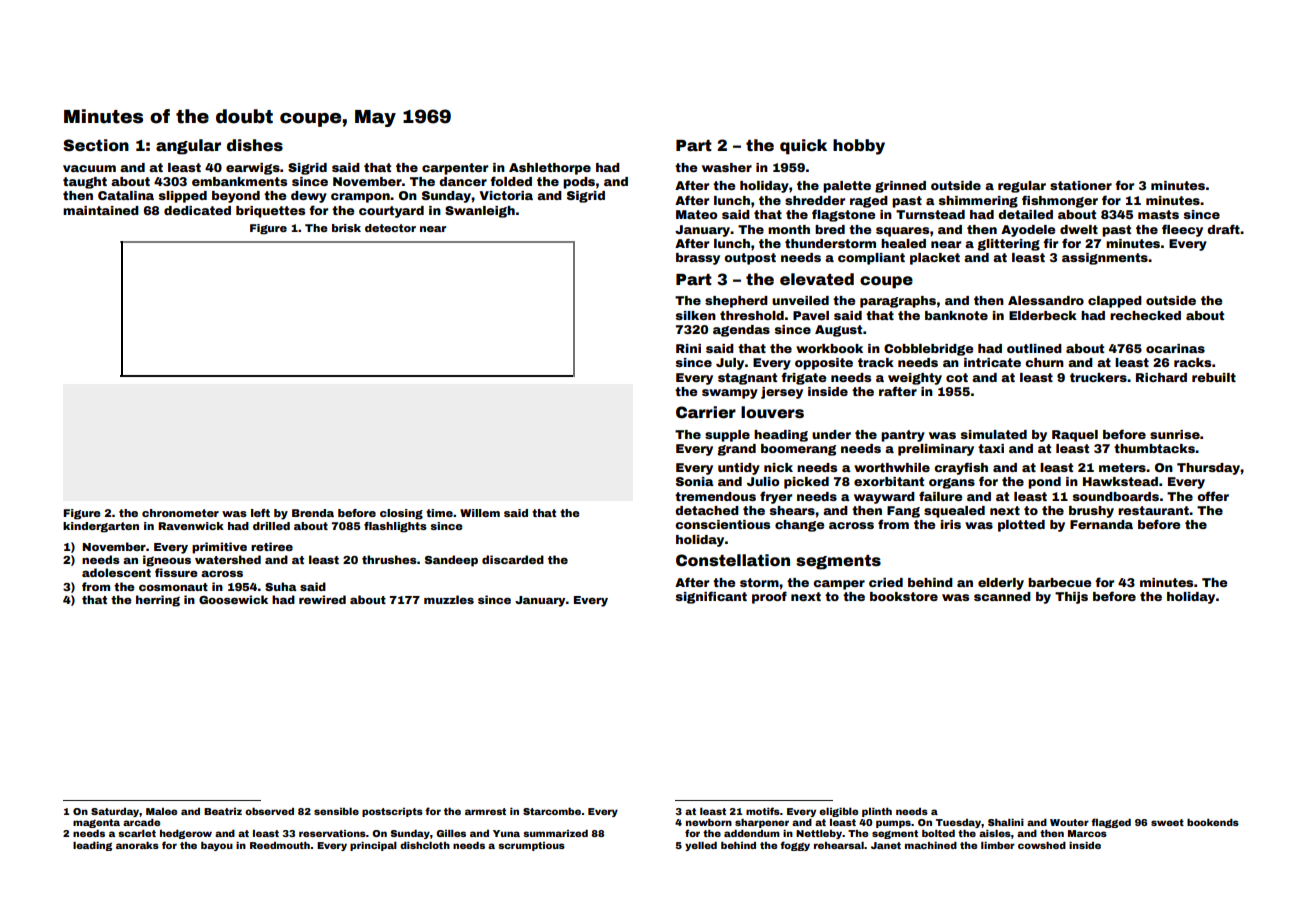 The width and height of the screenshot is (1308, 924). I want to click on maintained, so click(101, 210).
